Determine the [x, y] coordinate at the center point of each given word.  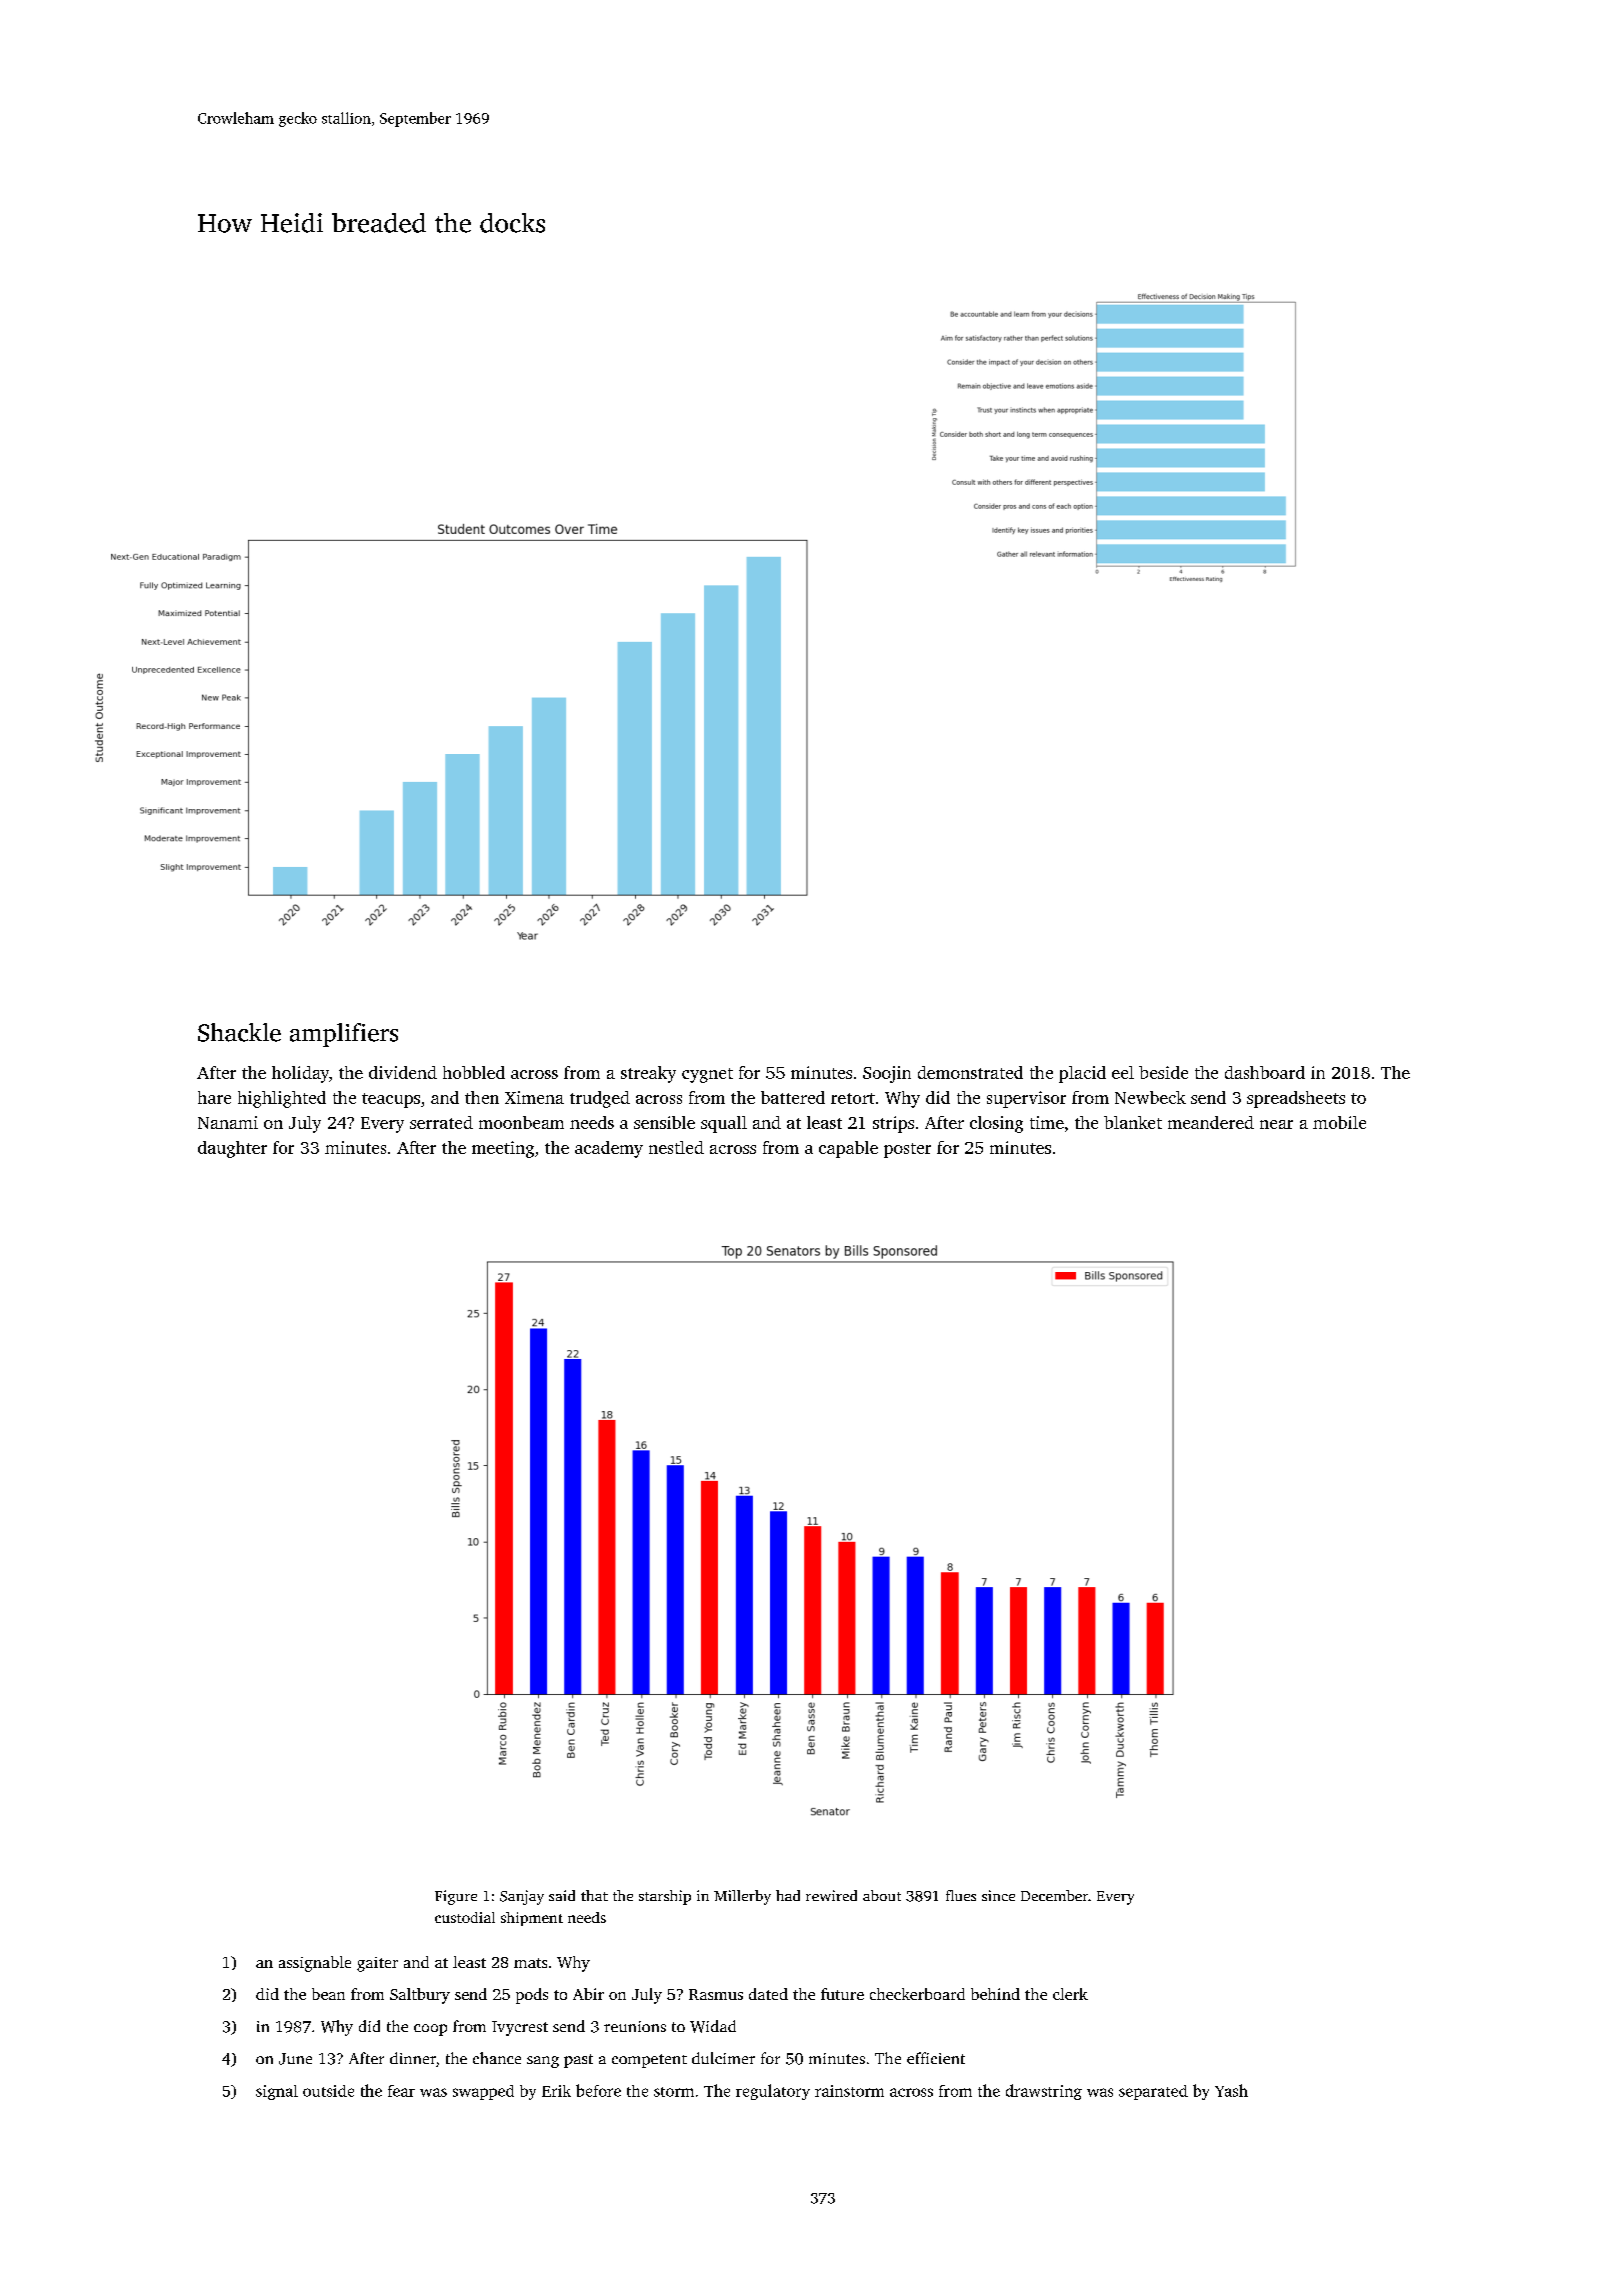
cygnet [707, 1075]
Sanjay [522, 1897]
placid [1082, 1074]
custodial [465, 1917]
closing [996, 1124]
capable [848, 1149]
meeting [503, 1149]
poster [907, 1150]
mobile [1339, 1122]
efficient [936, 2058]
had [788, 1895]
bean [328, 1994]
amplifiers [344, 1035]
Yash [1231, 2090]
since [998, 1895]
